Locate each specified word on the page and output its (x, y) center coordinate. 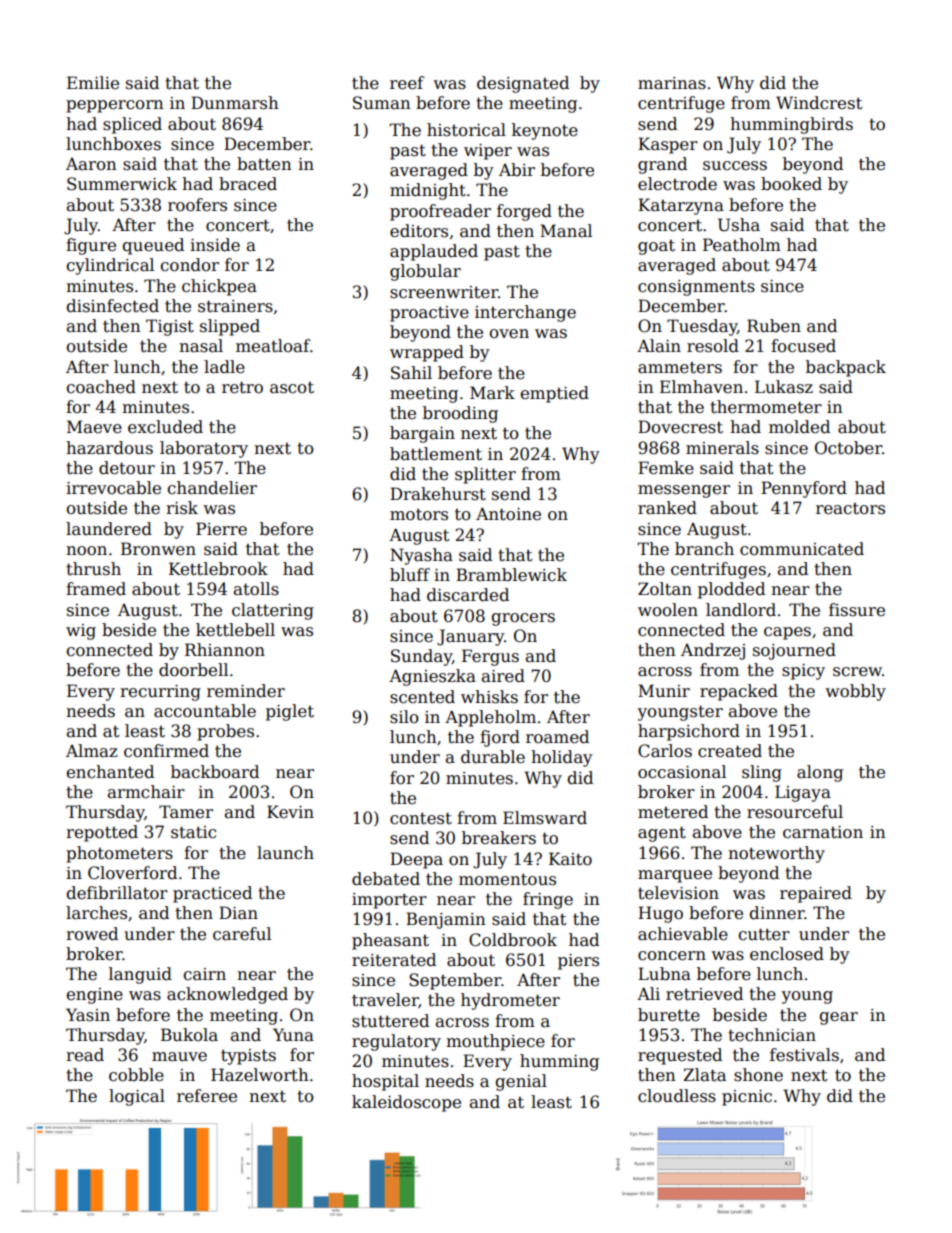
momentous (507, 880)
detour (127, 468)
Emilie (93, 83)
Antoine (508, 514)
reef (407, 83)
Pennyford (804, 489)
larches (96, 913)
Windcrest (819, 103)
